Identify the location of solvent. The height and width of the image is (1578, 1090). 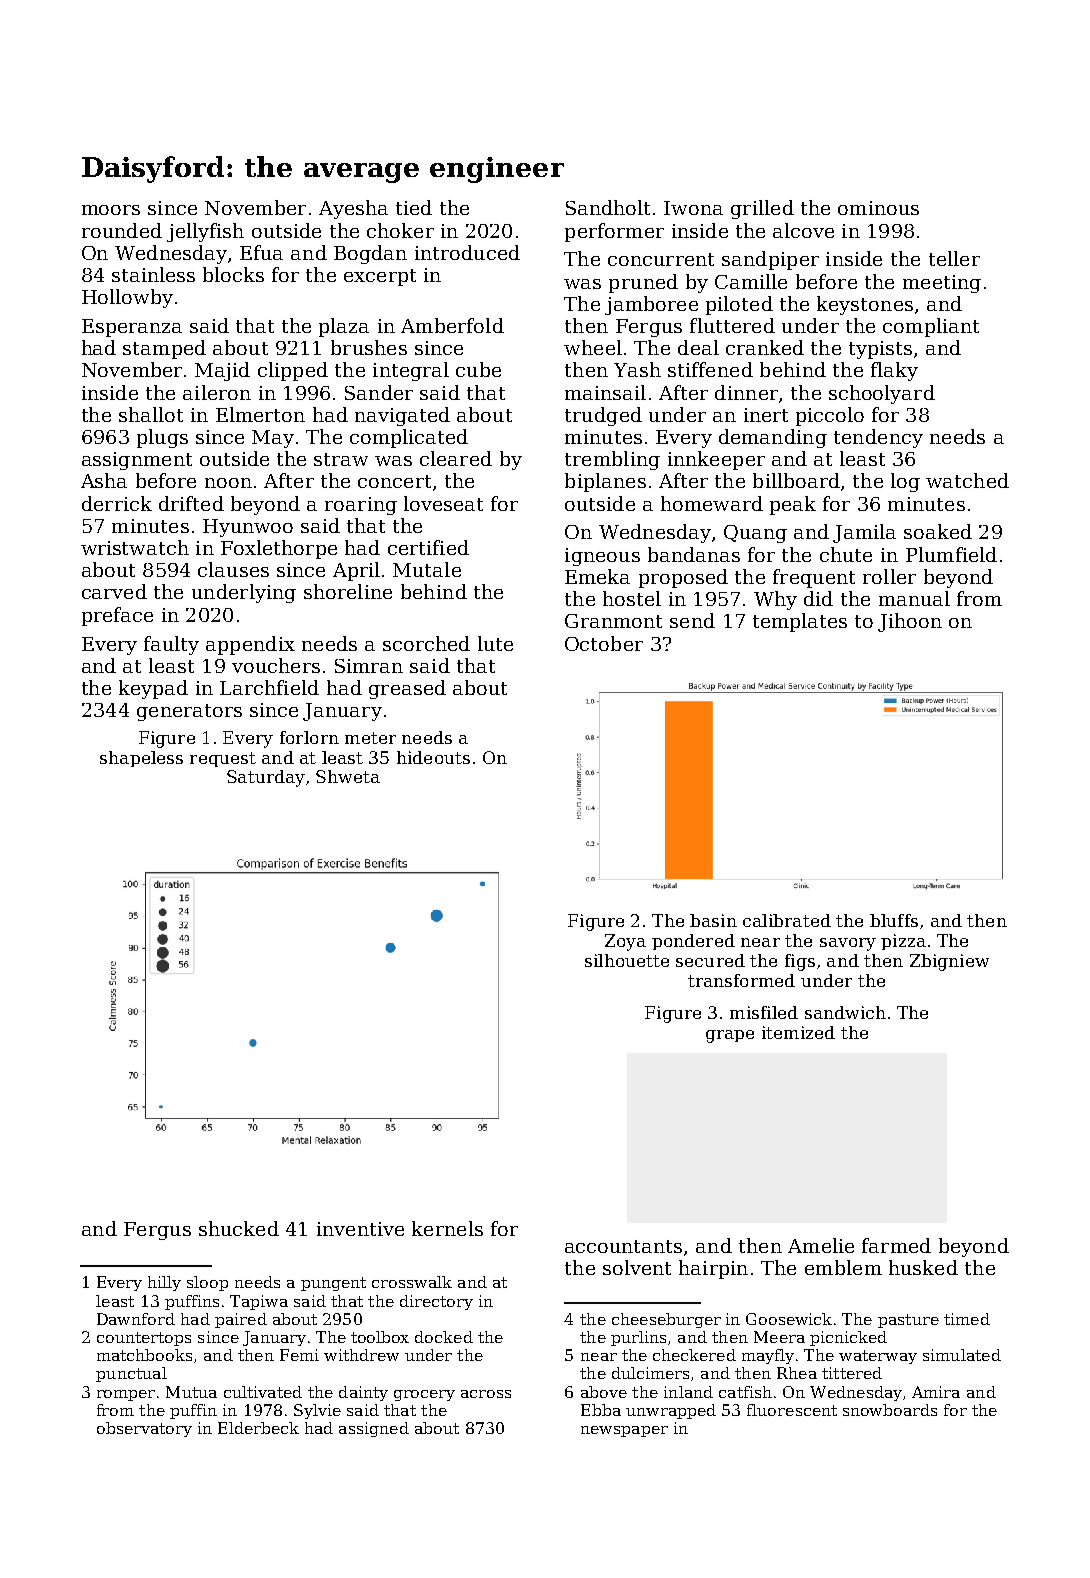
(637, 1267).
